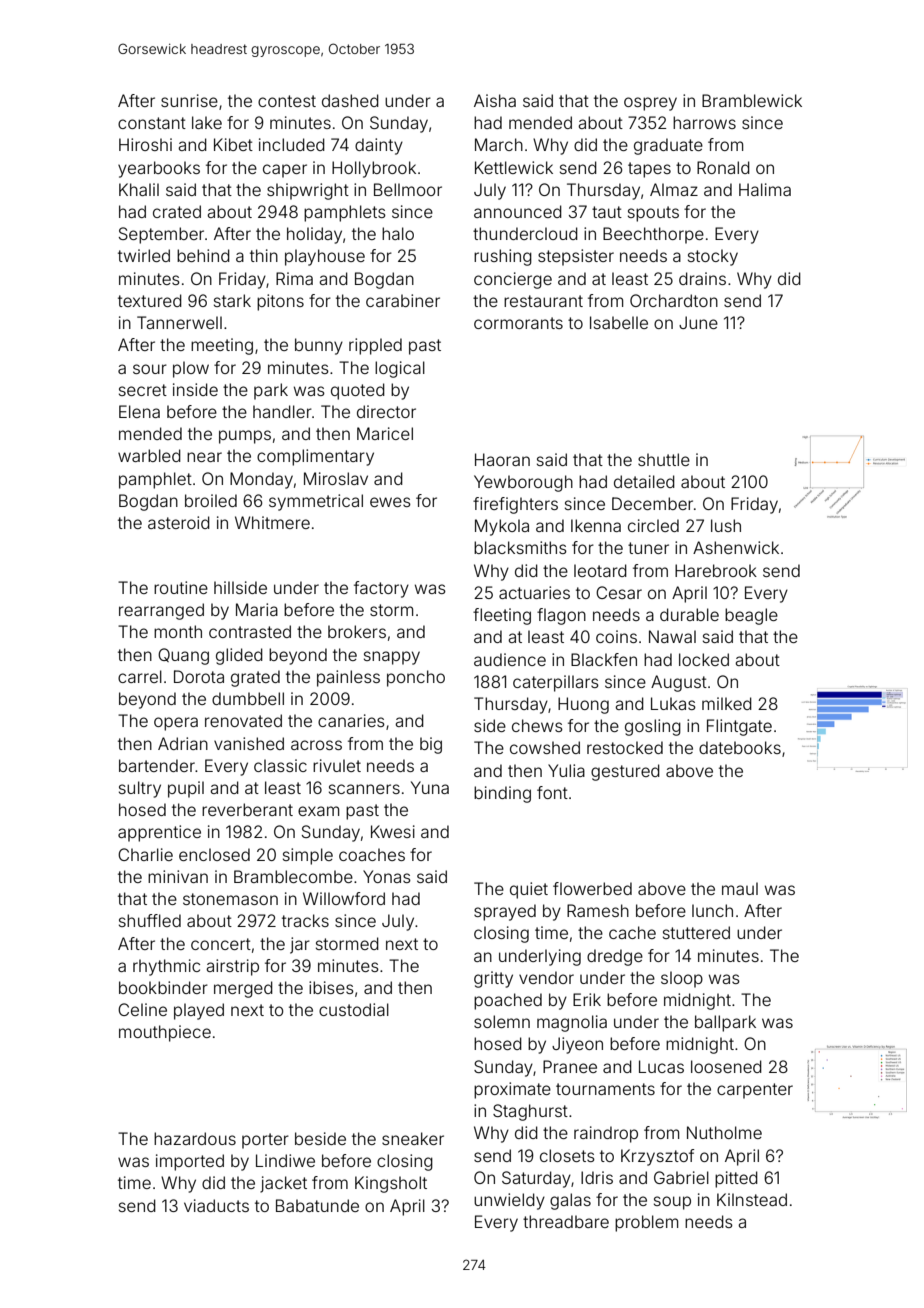 The image size is (924, 1308). Describe the element at coordinates (181, 587) in the image. I see `routine` at that location.
